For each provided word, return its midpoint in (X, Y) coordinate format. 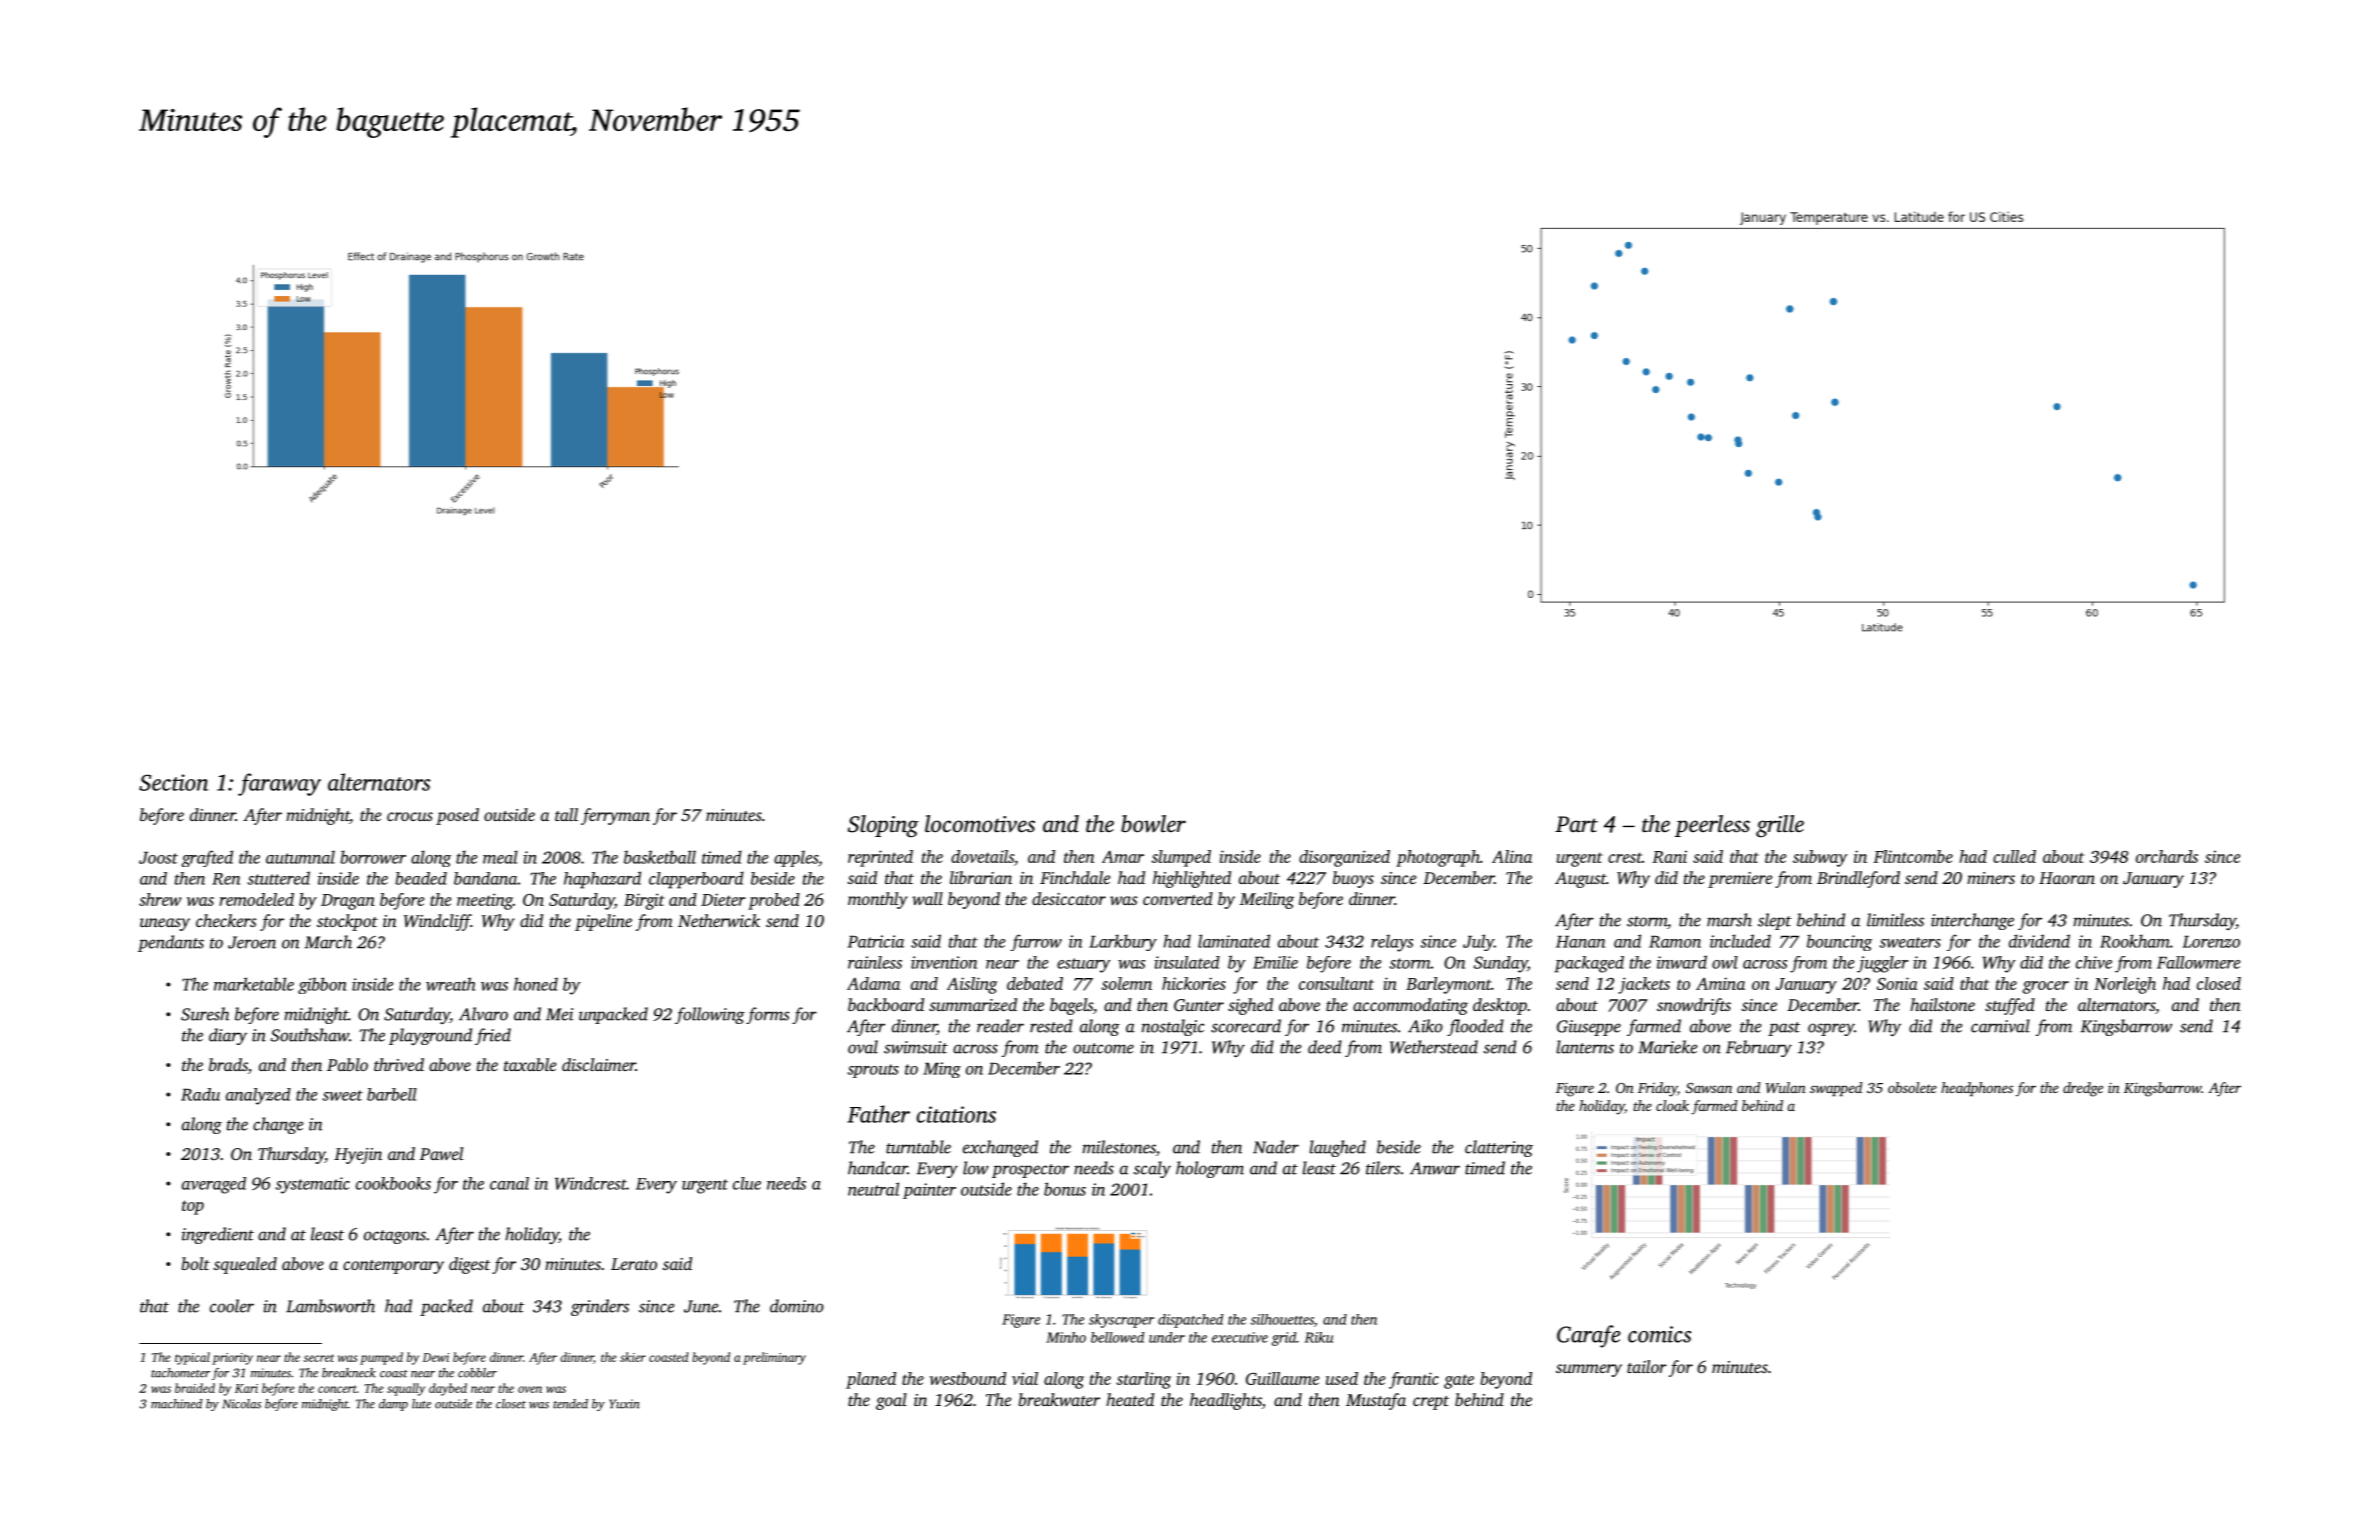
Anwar (1435, 1168)
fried (493, 1036)
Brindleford (1858, 879)
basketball (660, 857)
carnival (2000, 1026)
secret (319, 1358)
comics (1659, 1334)
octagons (395, 1237)
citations (956, 1114)
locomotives (980, 824)
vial (1025, 1378)
